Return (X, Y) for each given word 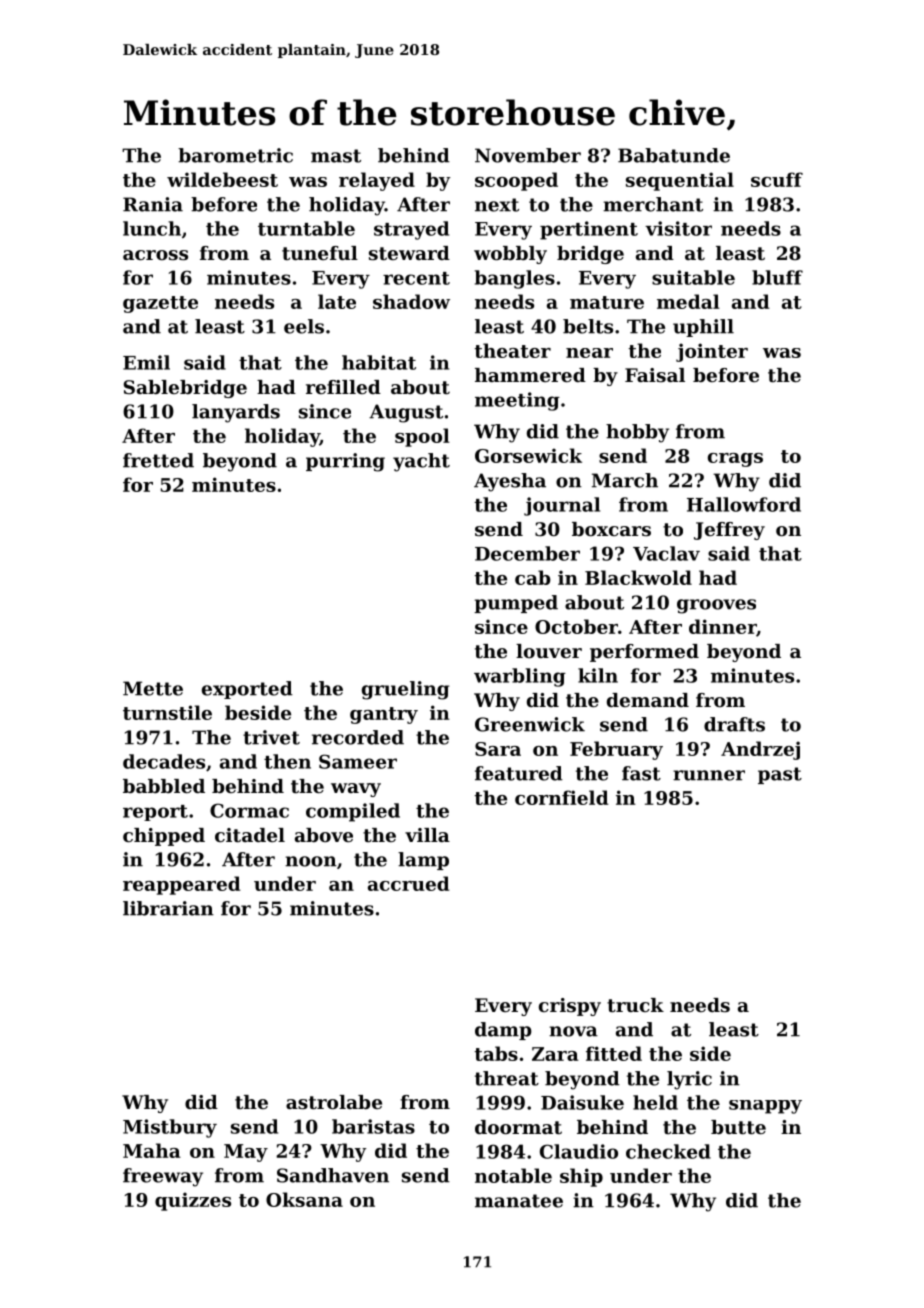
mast (336, 156)
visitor (678, 228)
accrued (409, 883)
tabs (496, 1053)
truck (635, 1005)
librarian (168, 908)
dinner (723, 627)
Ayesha (510, 482)
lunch (152, 228)
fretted (158, 460)
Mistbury (170, 1128)
